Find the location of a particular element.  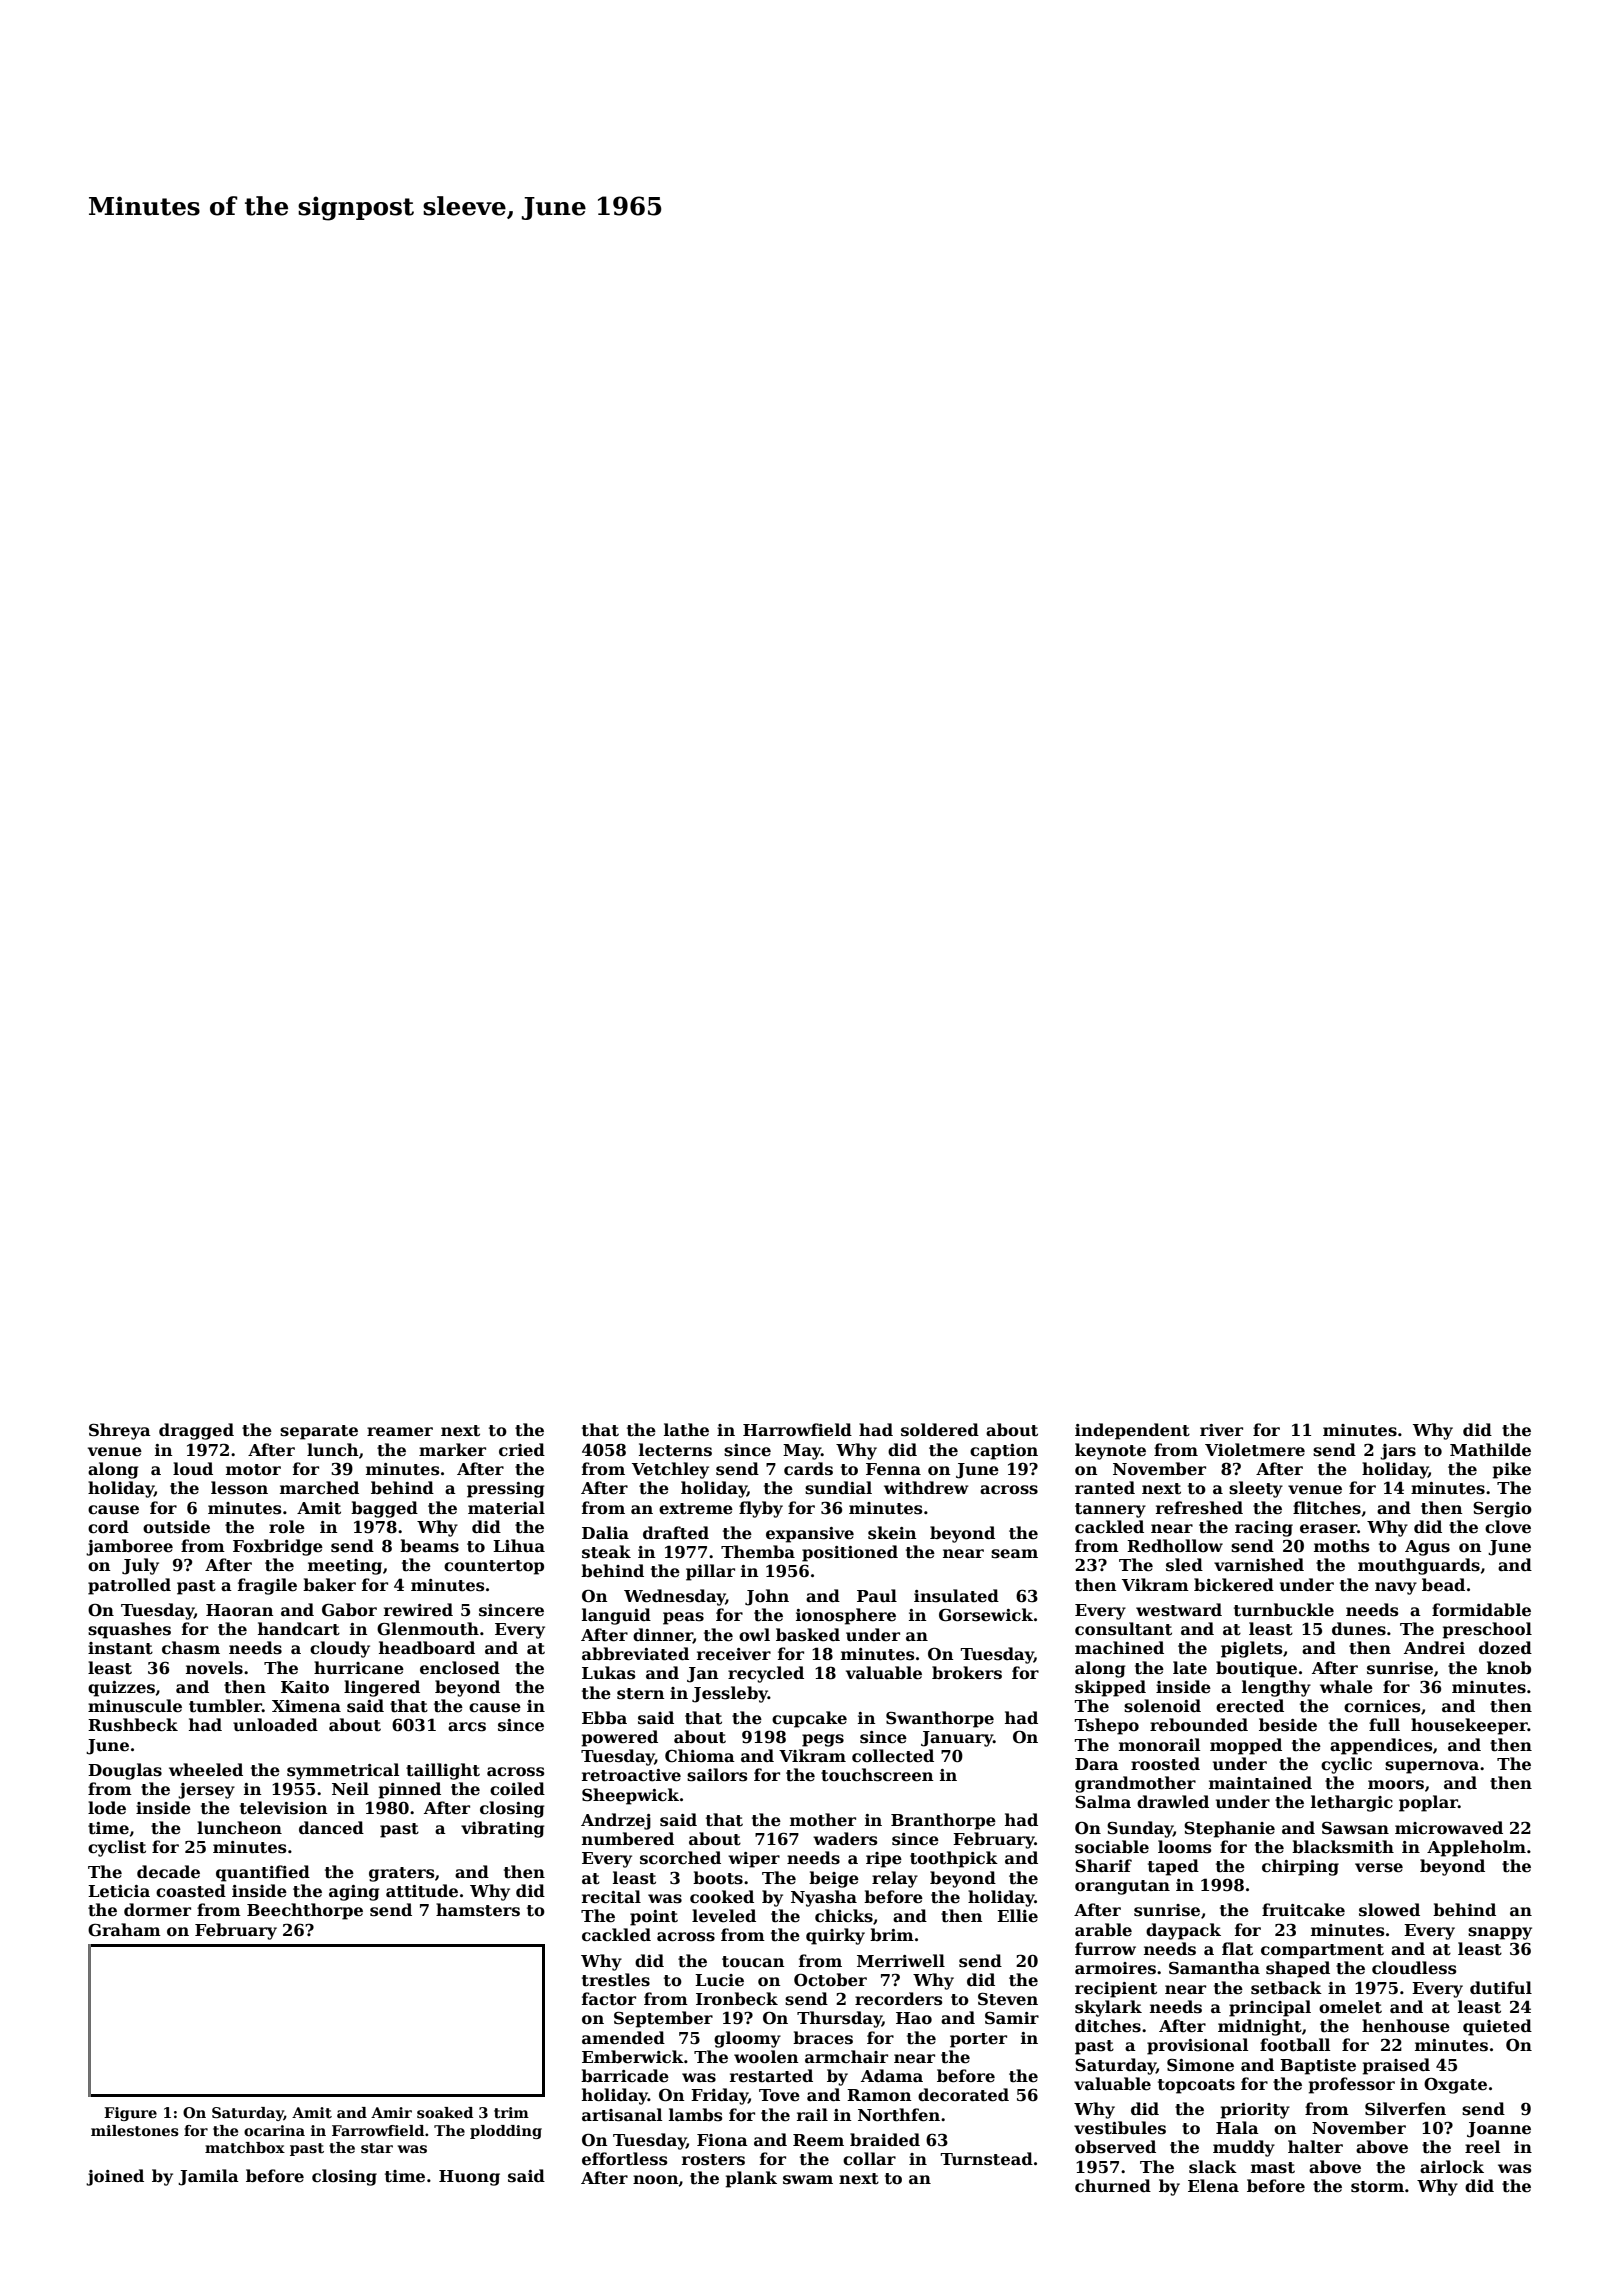

stern is located at coordinates (641, 1694).
